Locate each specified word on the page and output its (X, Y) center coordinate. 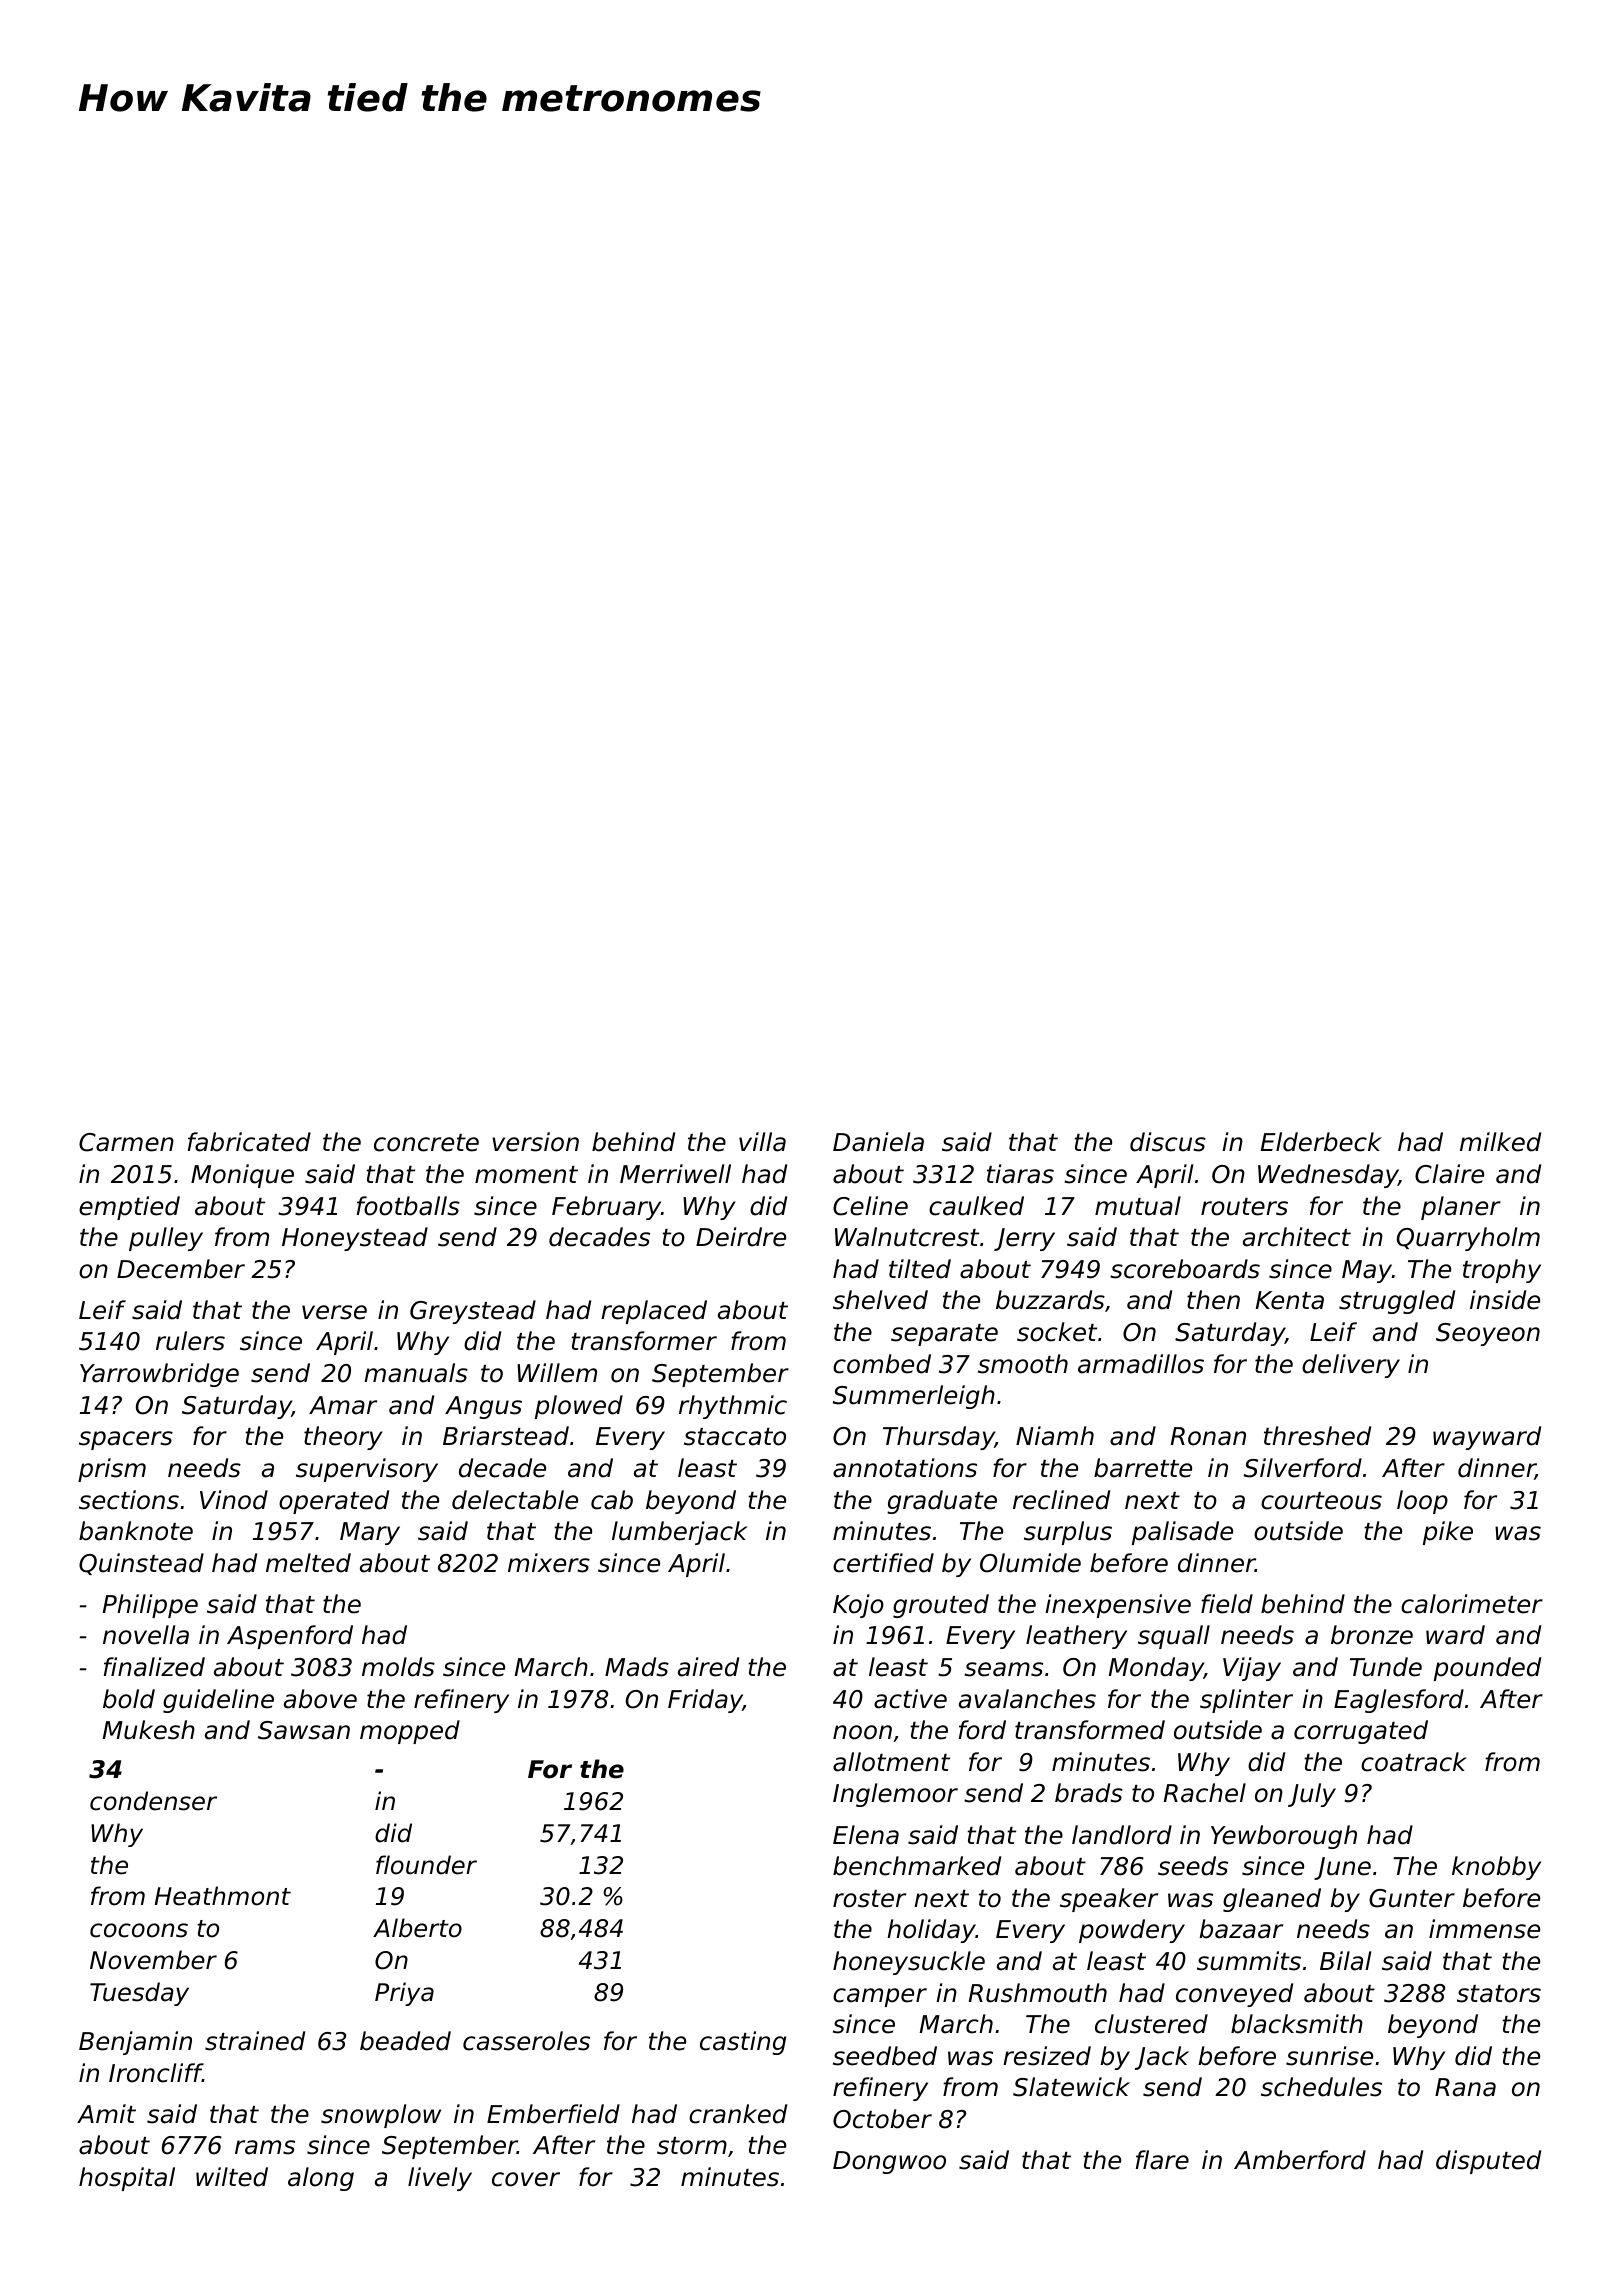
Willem (557, 1373)
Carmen (126, 1142)
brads (1089, 1793)
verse (334, 1312)
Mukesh (149, 1730)
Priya (404, 1994)
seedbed (885, 2056)
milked (1500, 1142)
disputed (1488, 2162)
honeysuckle (909, 1963)
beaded (405, 2041)
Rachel (1205, 1793)
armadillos (1141, 1364)
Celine (870, 1206)
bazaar (1241, 1929)
